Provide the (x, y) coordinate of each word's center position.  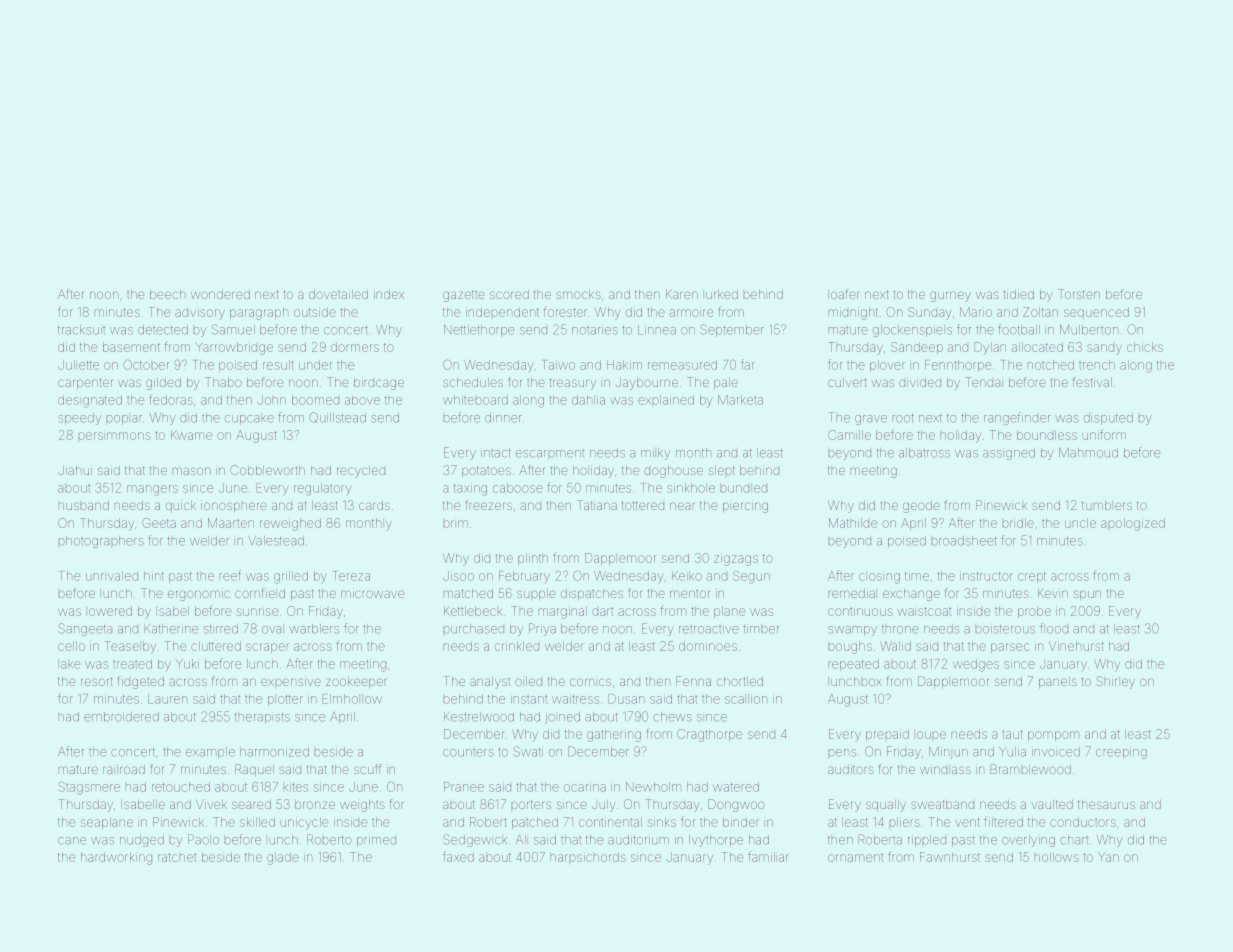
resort (97, 681)
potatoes (486, 471)
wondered (220, 294)
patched (535, 823)
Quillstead (337, 417)
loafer (845, 294)
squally (886, 806)
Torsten (1079, 294)
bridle (1018, 523)
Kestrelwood (479, 717)
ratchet (177, 857)
